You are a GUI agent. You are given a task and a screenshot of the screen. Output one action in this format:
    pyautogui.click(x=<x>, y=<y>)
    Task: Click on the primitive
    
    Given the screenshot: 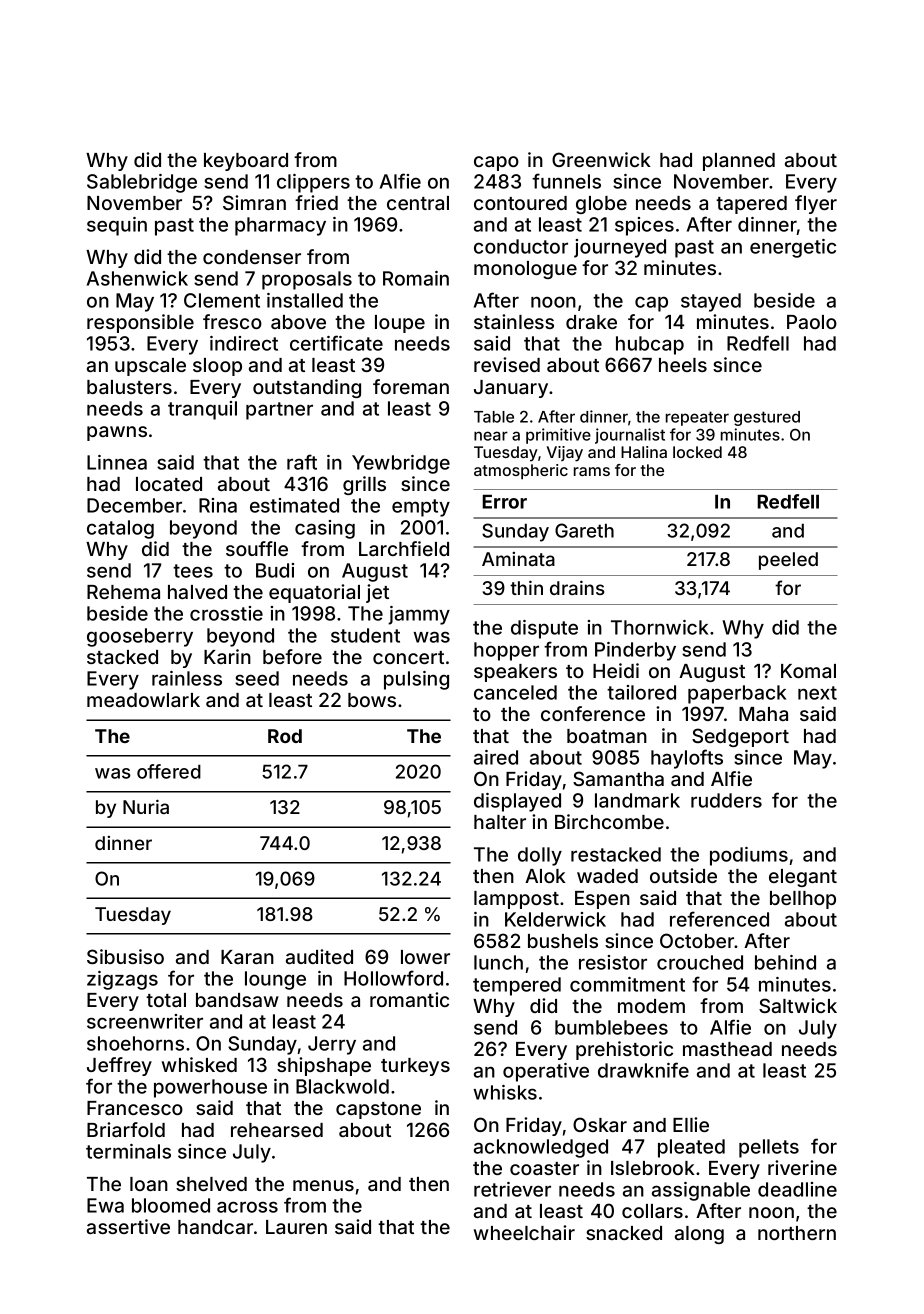 What is the action you would take?
    pyautogui.click(x=558, y=436)
